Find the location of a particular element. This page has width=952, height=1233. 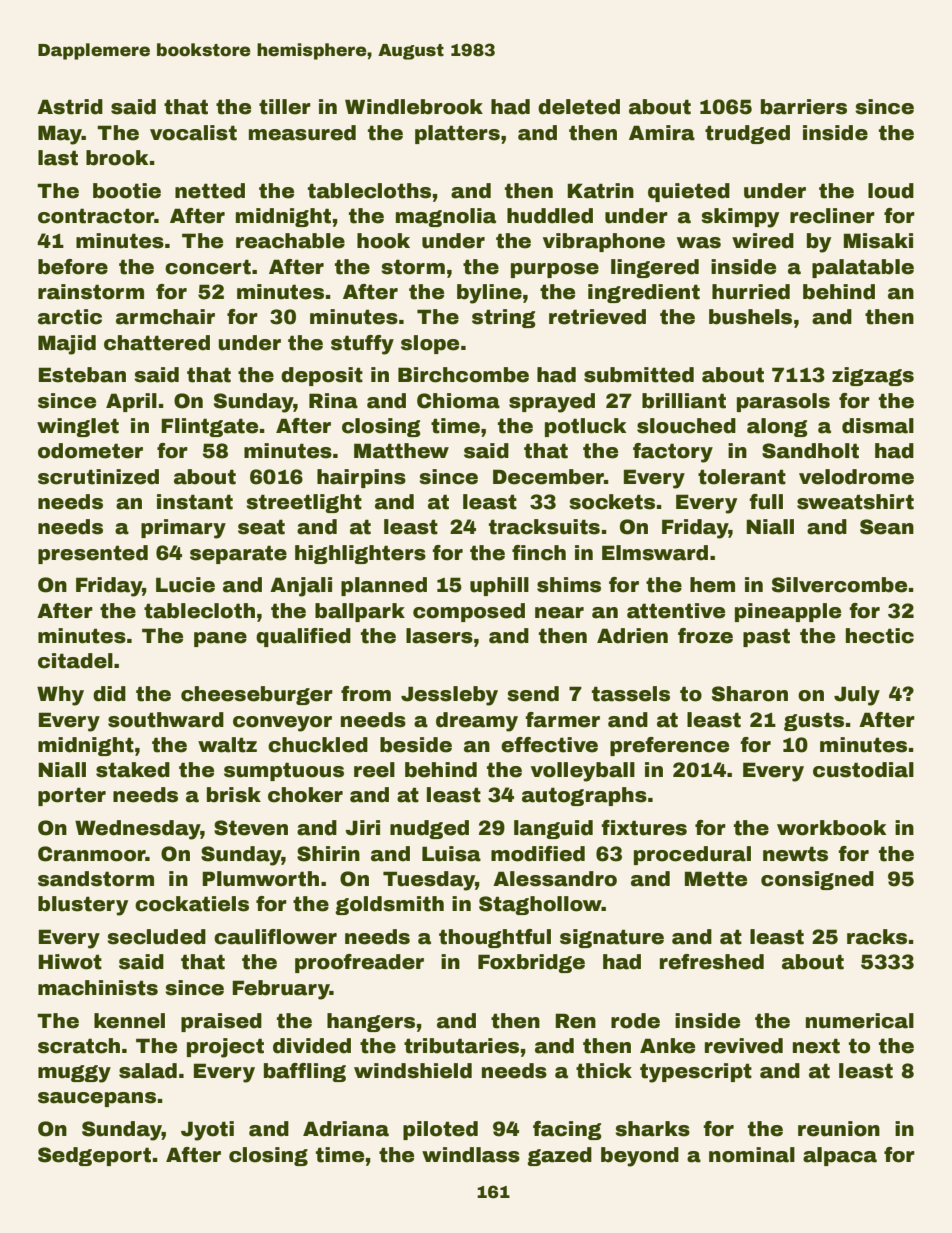

deleted is located at coordinates (579, 107).
